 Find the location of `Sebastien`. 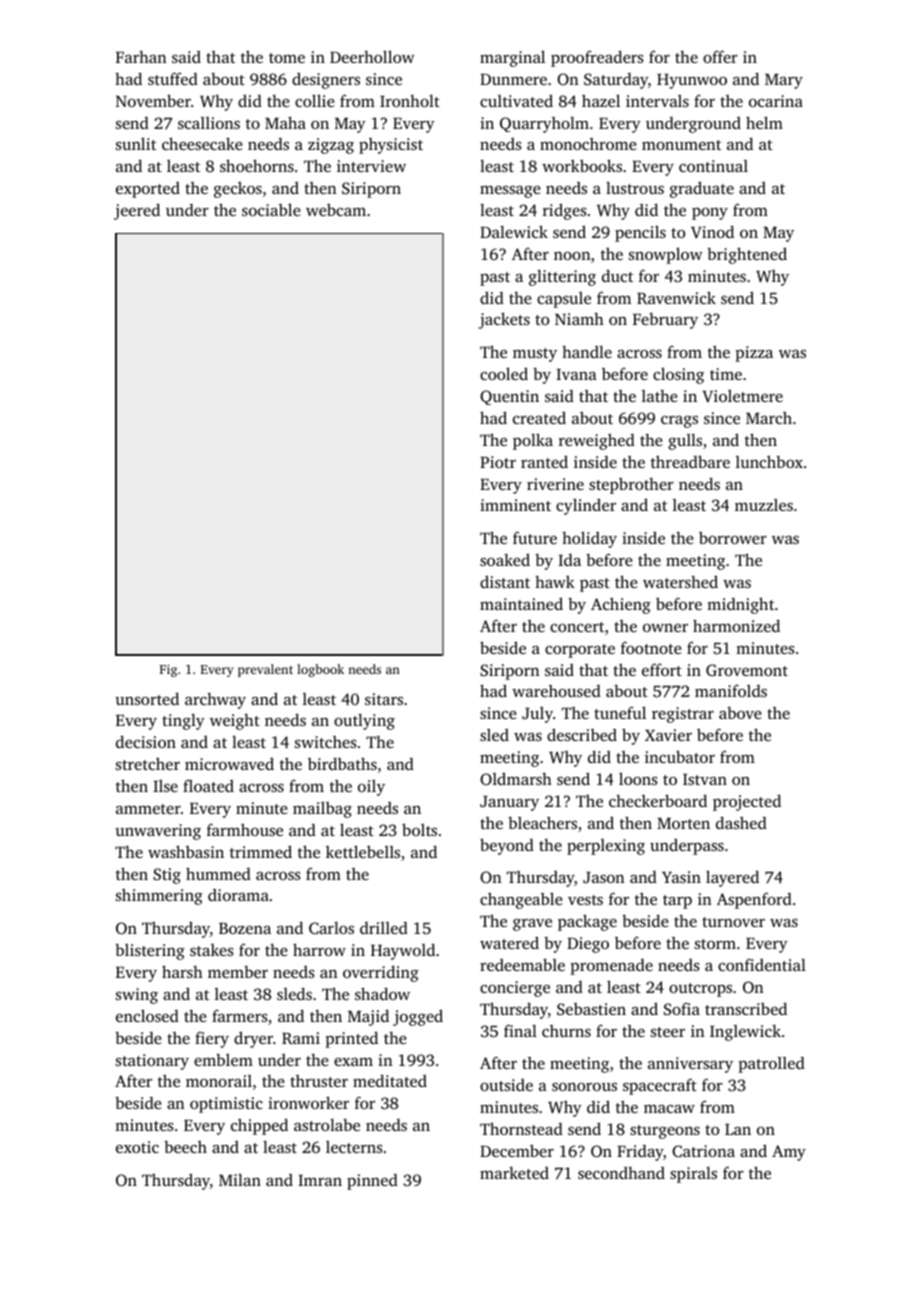

Sebastien is located at coordinates (591, 1009).
